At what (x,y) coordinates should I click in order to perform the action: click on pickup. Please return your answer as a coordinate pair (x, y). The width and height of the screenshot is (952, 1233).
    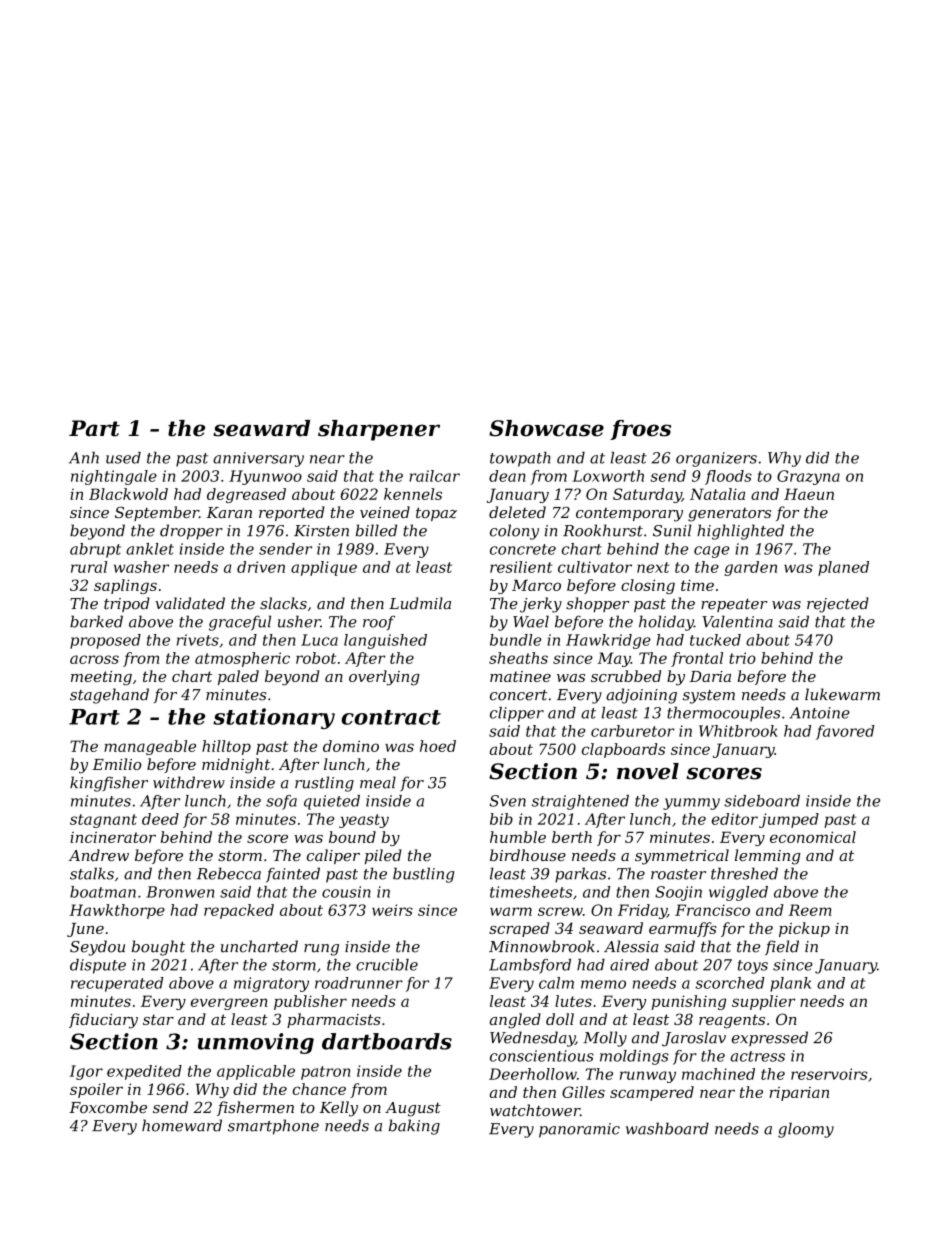
    Looking at the image, I should click on (804, 929).
